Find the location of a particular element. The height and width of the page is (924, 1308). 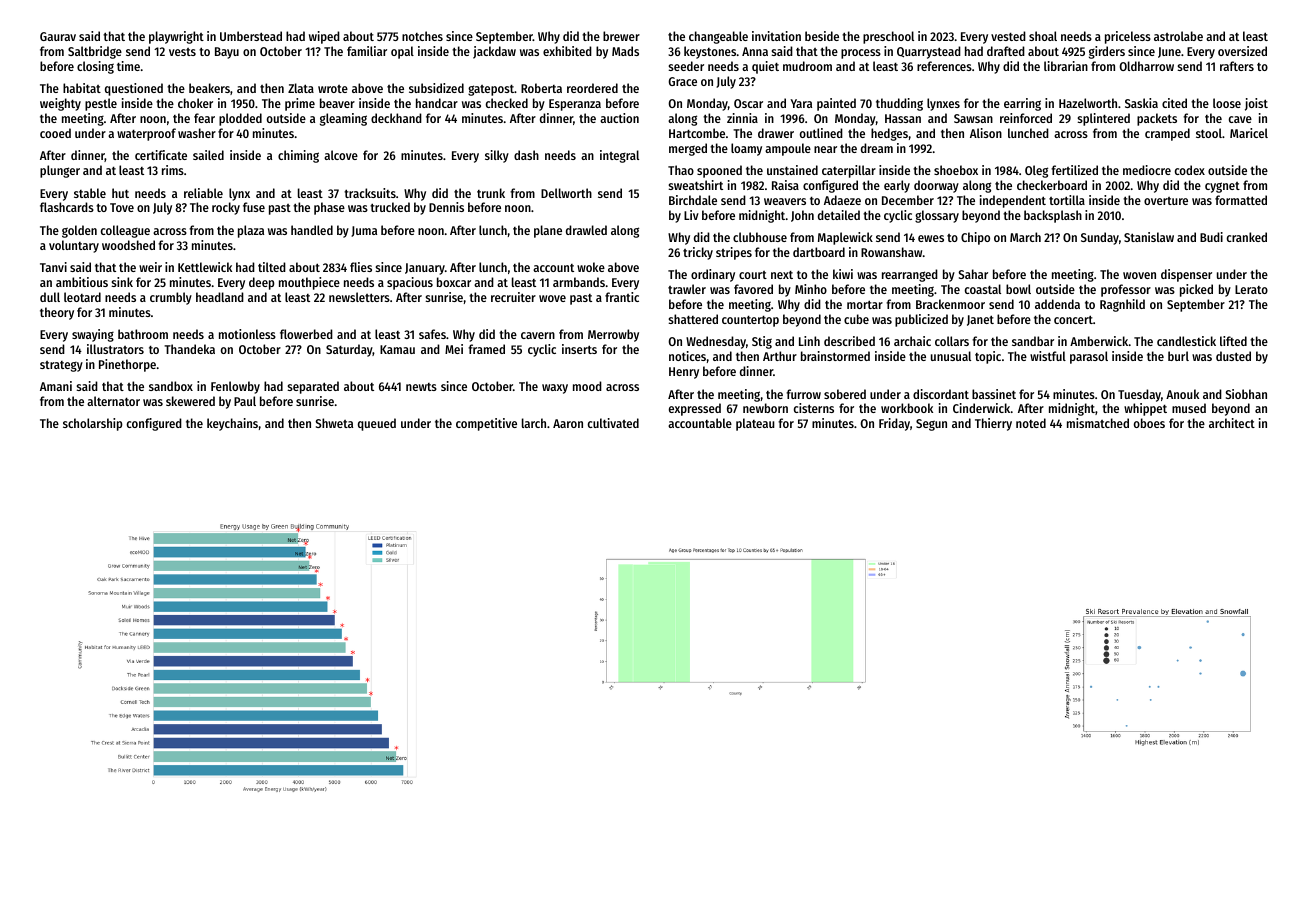

stable is located at coordinates (90, 193).
